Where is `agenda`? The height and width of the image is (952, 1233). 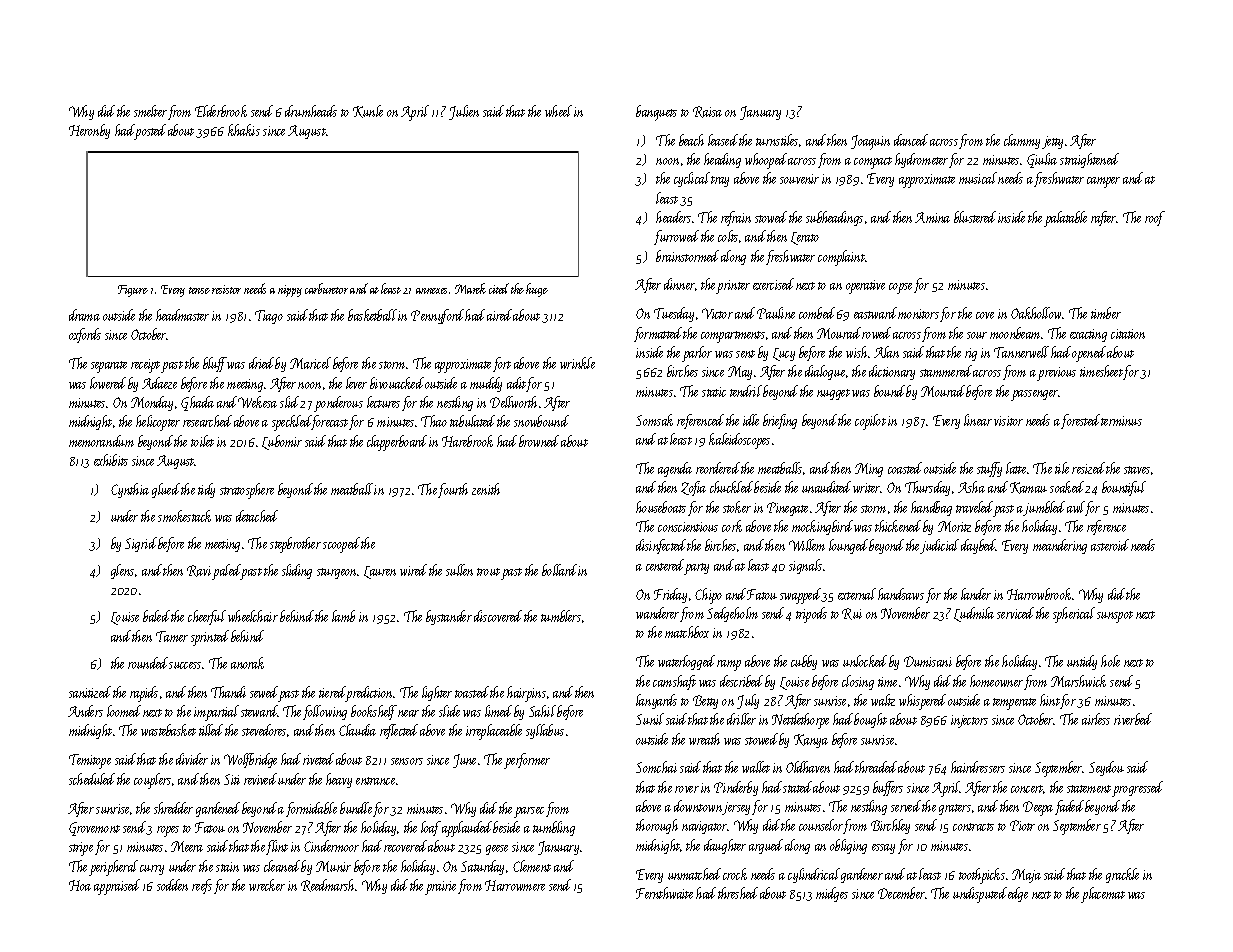 agenda is located at coordinates (675, 469).
